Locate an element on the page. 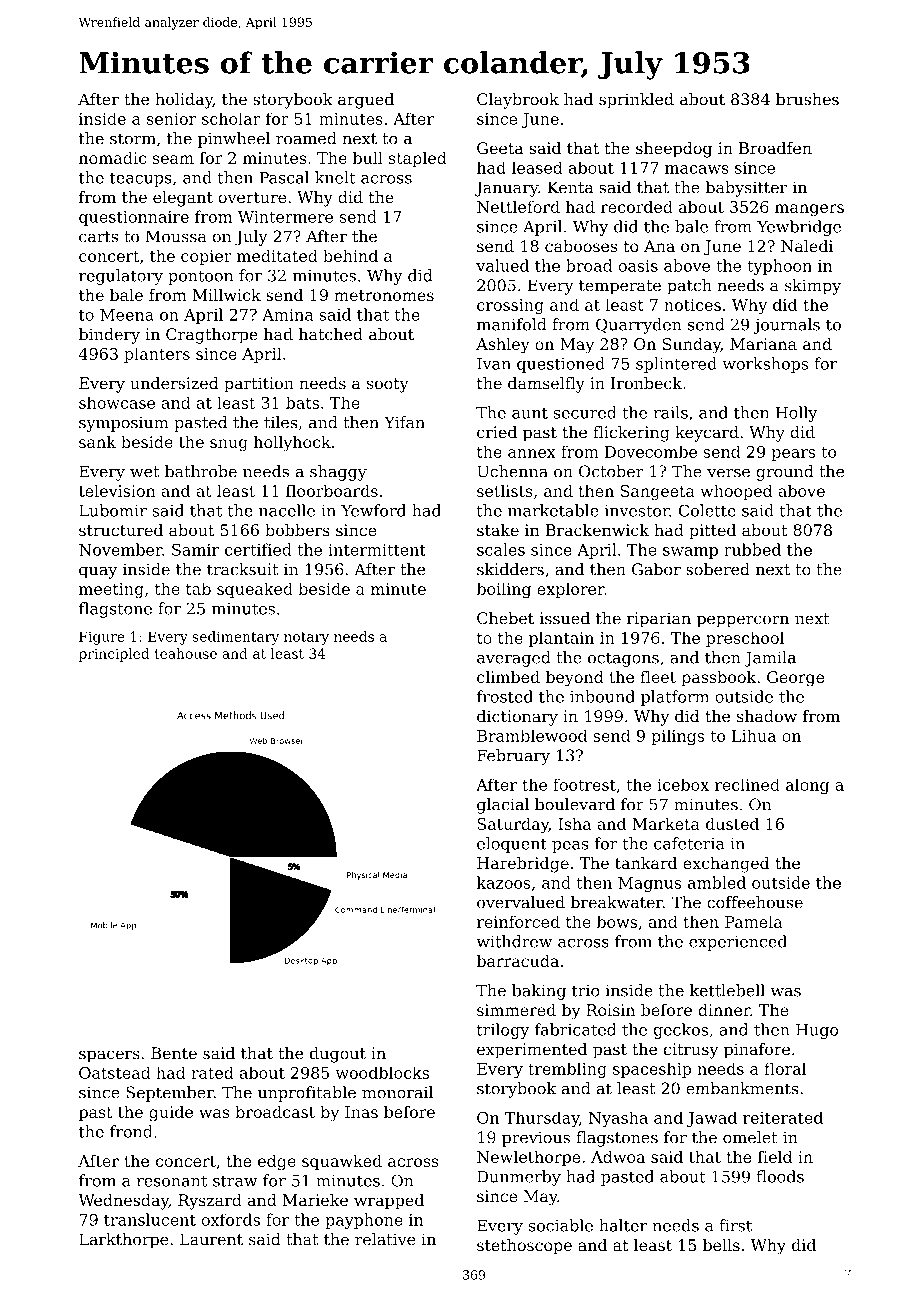 The height and width of the image is (1308, 924). Claybrook is located at coordinates (518, 101).
